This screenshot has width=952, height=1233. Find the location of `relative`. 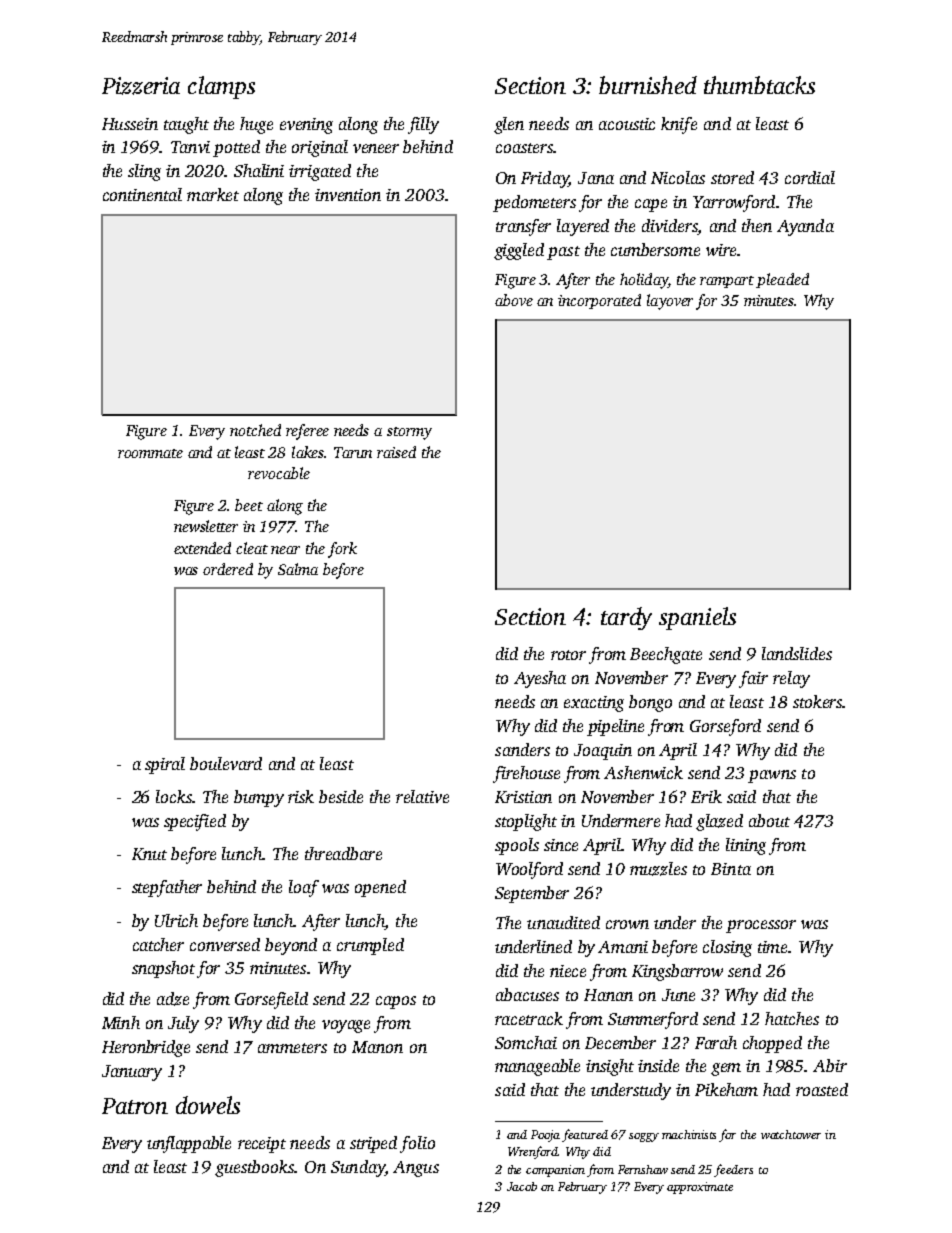

relative is located at coordinates (422, 796).
